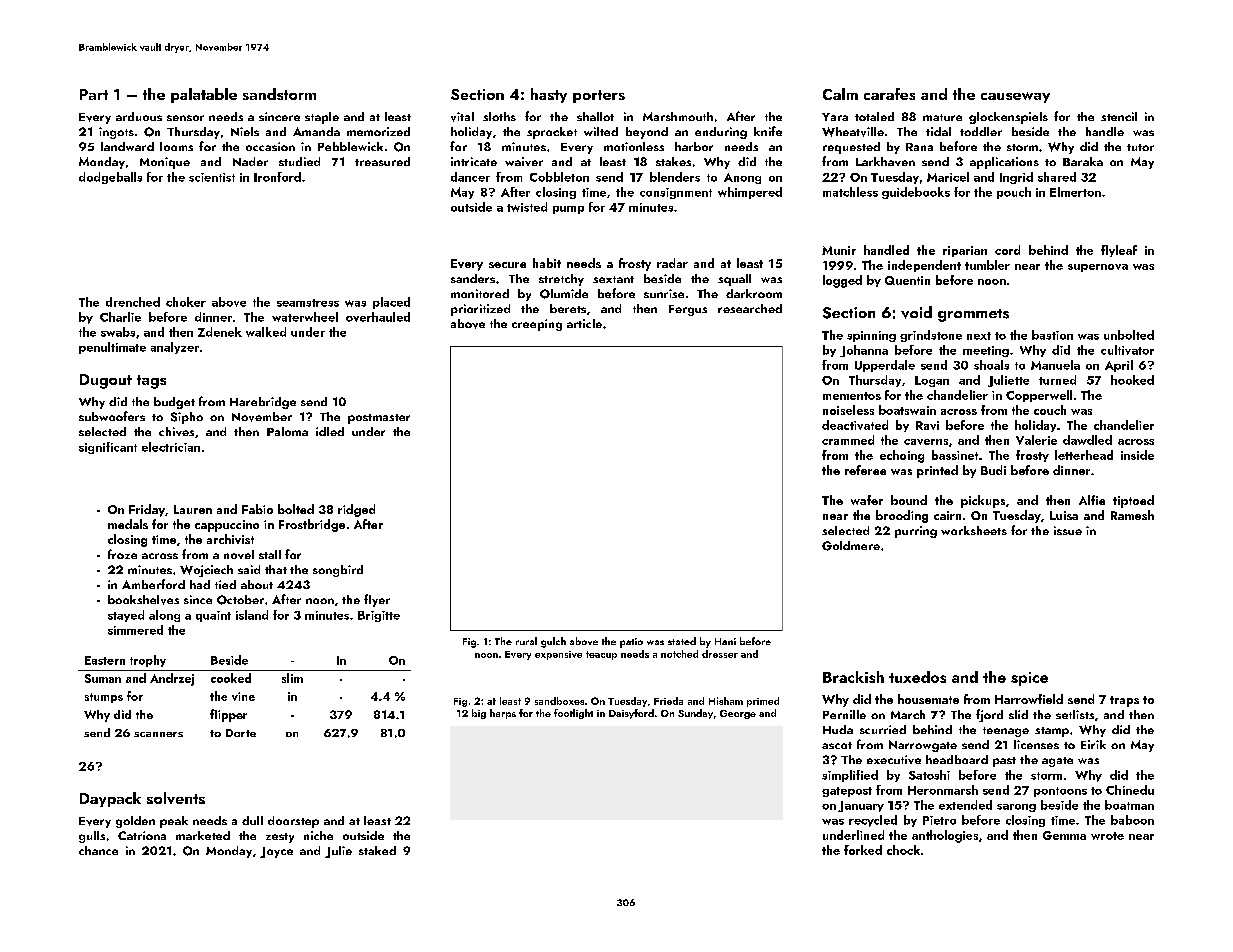 The width and height of the document is (1233, 952). Describe the element at coordinates (1015, 97) in the document. I see `causeway` at that location.
